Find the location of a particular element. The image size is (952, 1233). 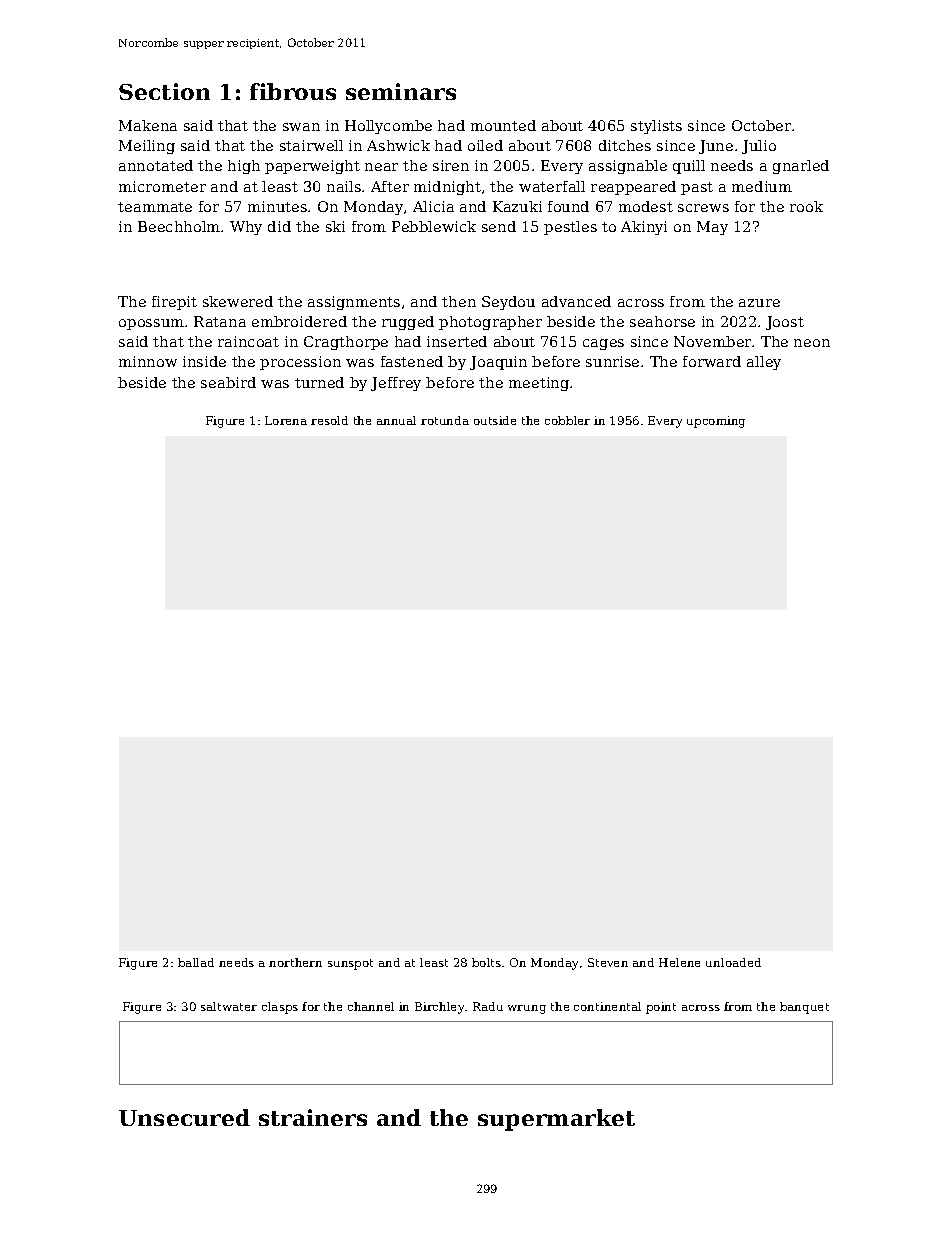

Joost is located at coordinates (785, 323).
